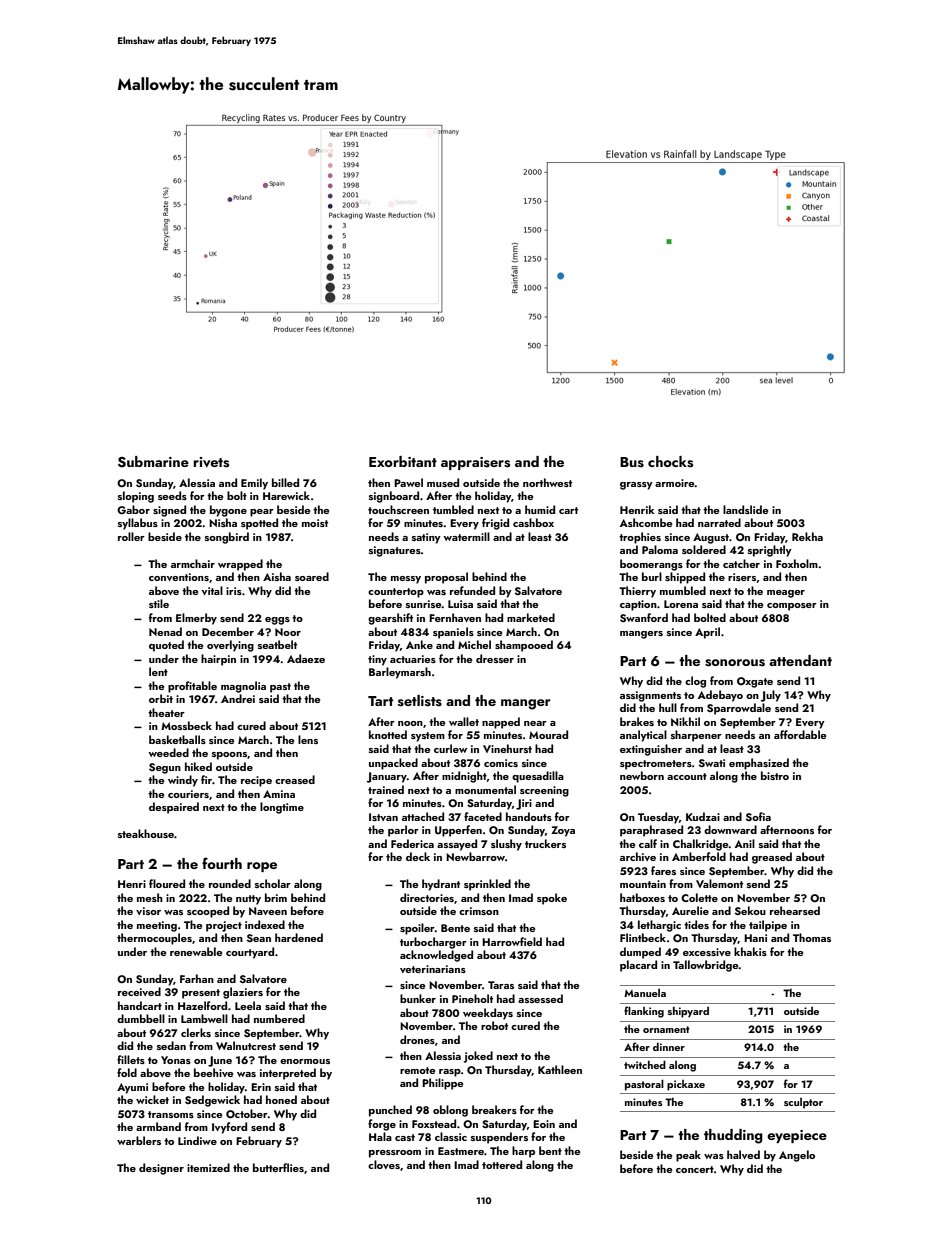 The image size is (952, 1233). What do you see at coordinates (685, 721) in the image?
I see `Nikhil` at bounding box center [685, 721].
